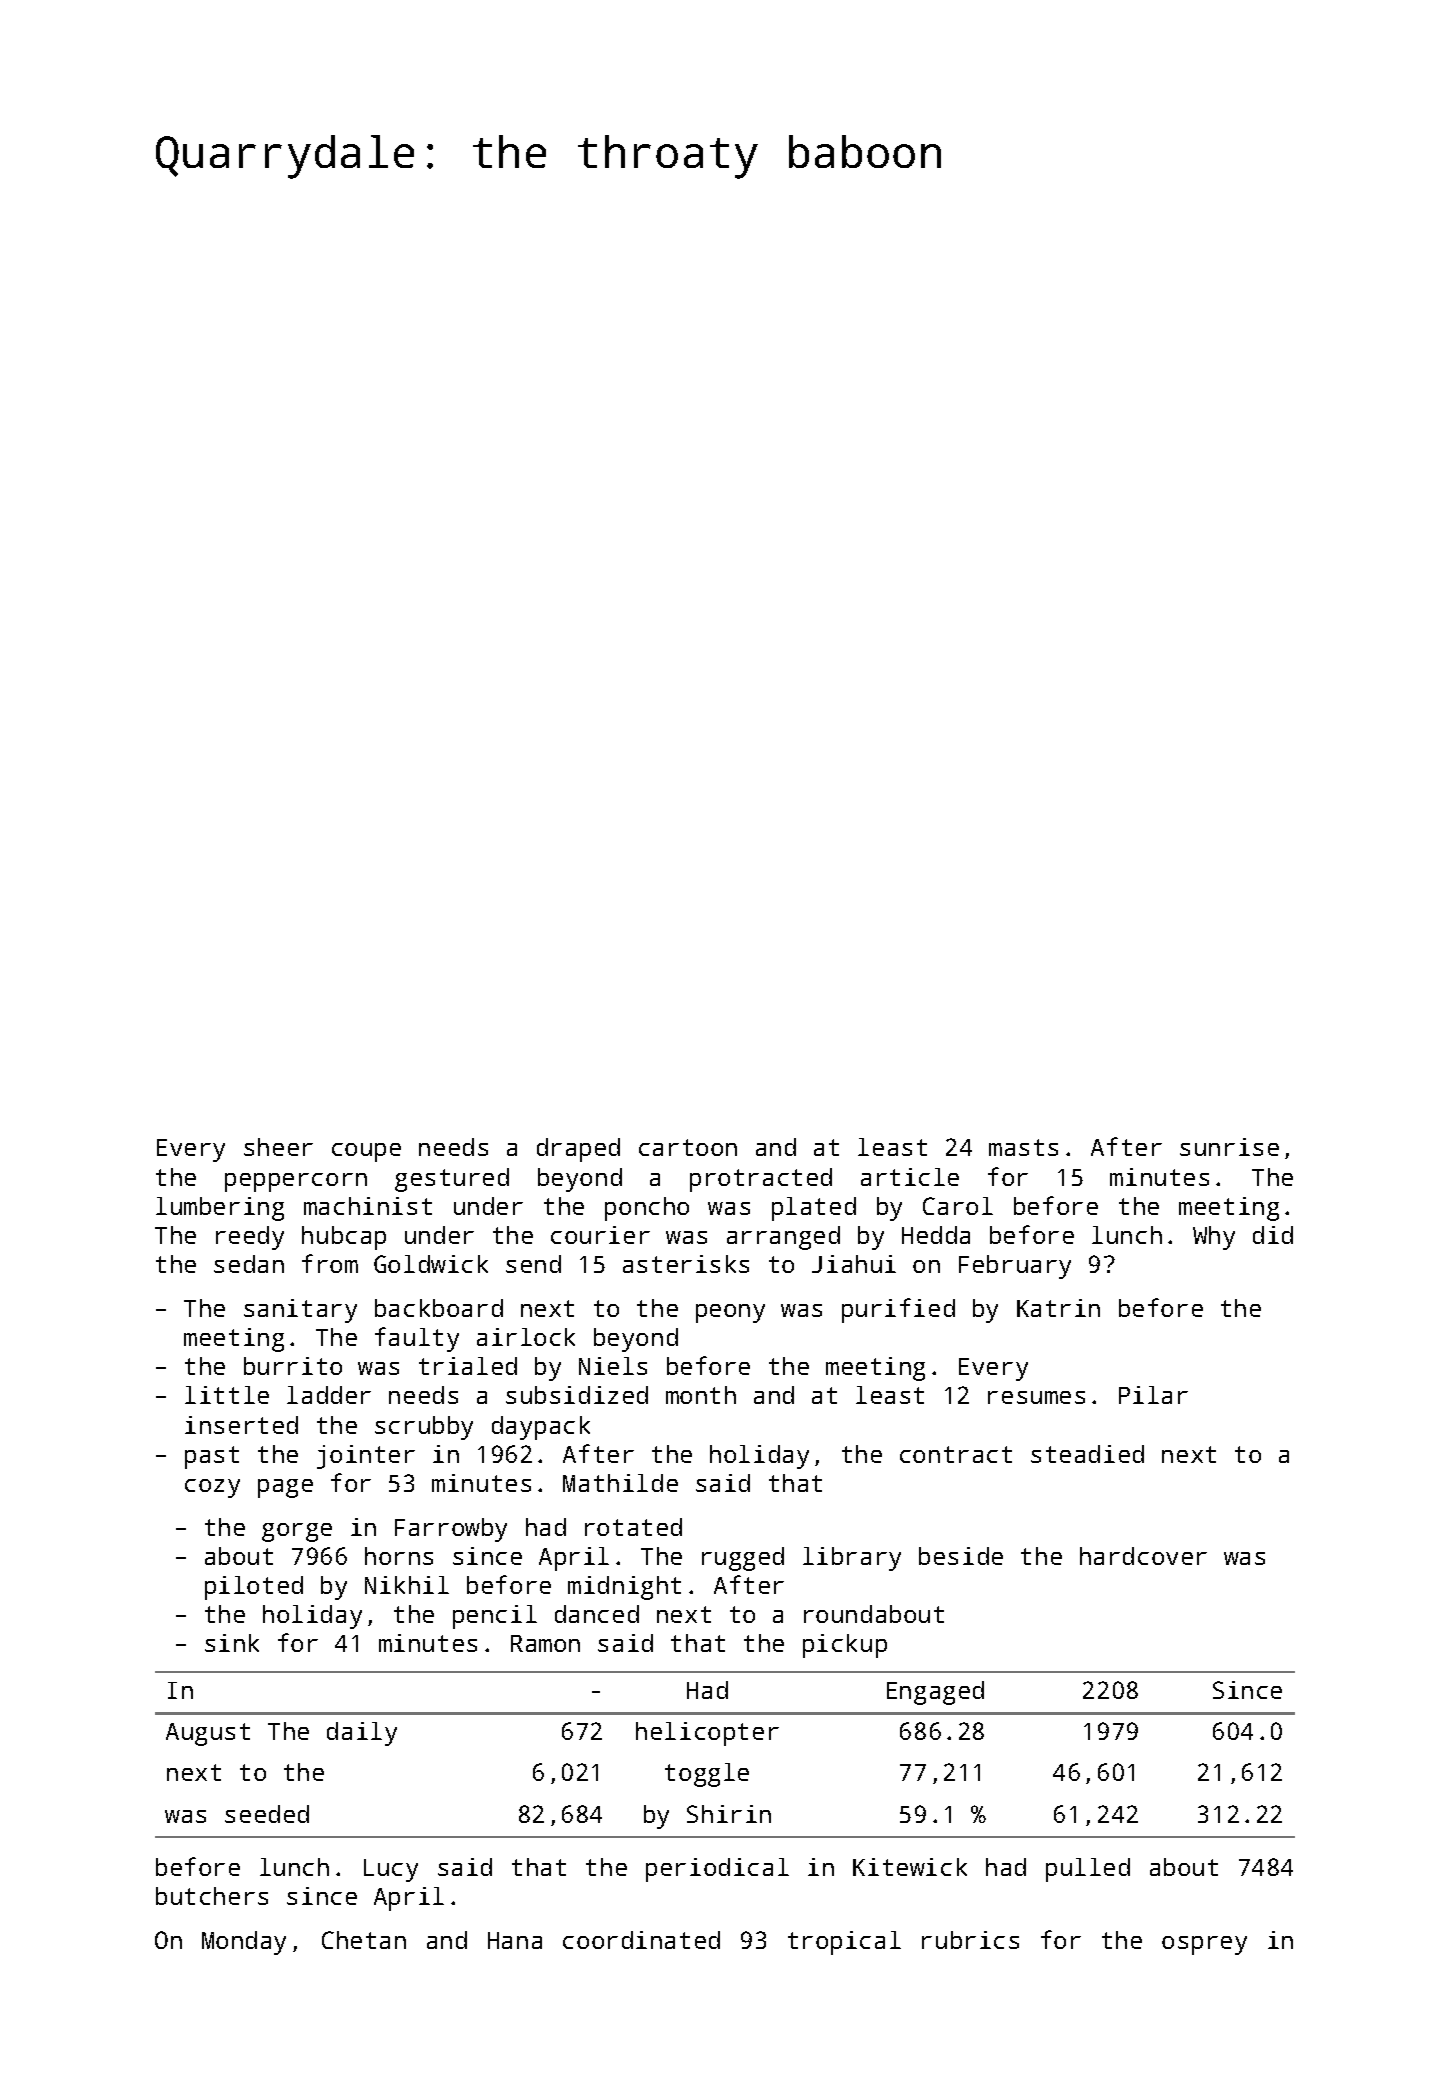 The width and height of the screenshot is (1450, 2100). What do you see at coordinates (688, 1147) in the screenshot?
I see `cartoon` at bounding box center [688, 1147].
